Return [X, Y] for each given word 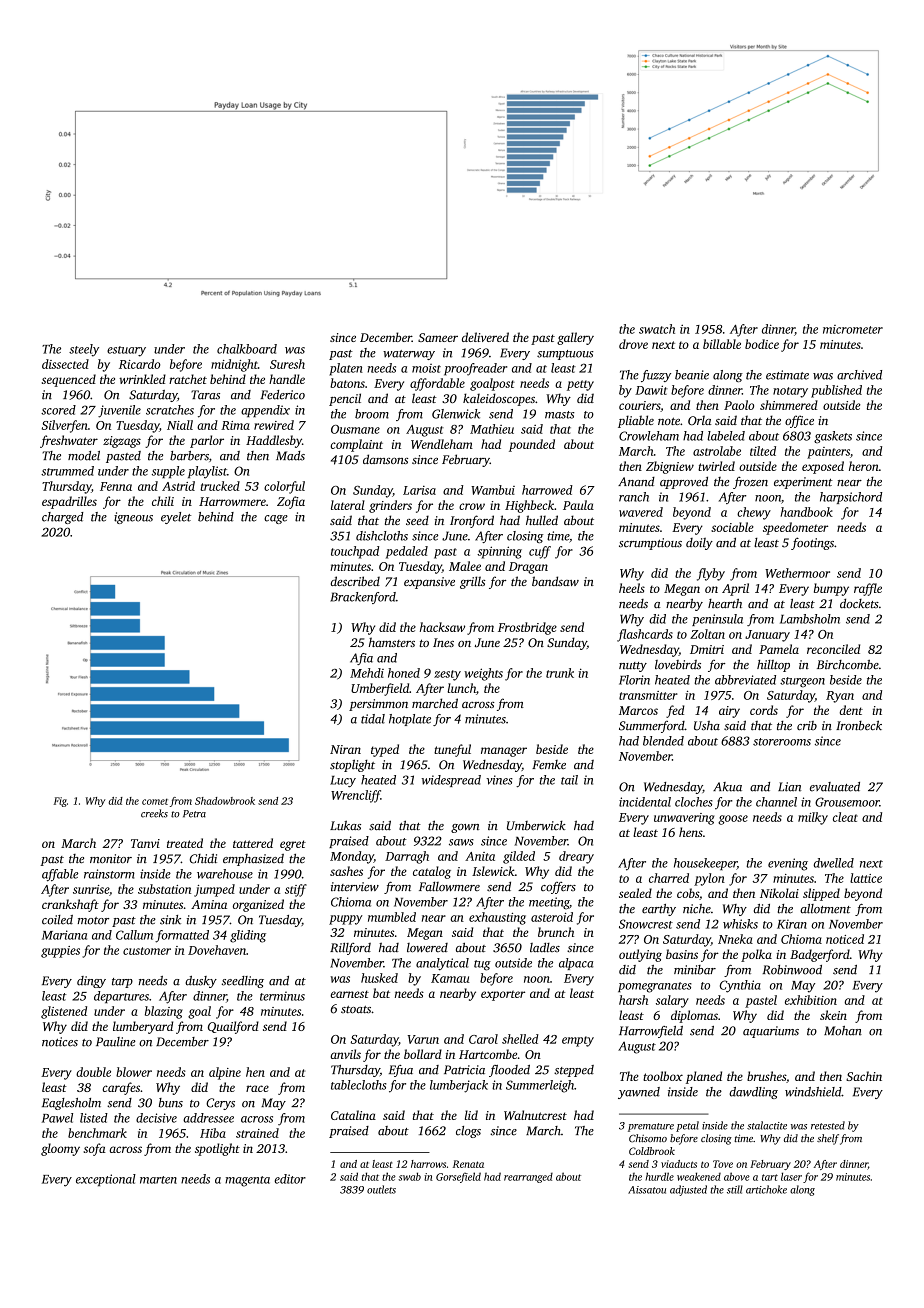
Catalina [353, 1115]
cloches [694, 802]
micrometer [853, 329]
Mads [290, 456]
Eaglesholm [71, 1104]
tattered [253, 843]
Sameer [438, 337]
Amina [209, 904]
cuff [540, 552]
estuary [126, 351]
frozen [750, 482]
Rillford [350, 949]
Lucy [343, 781]
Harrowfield [651, 1032]
